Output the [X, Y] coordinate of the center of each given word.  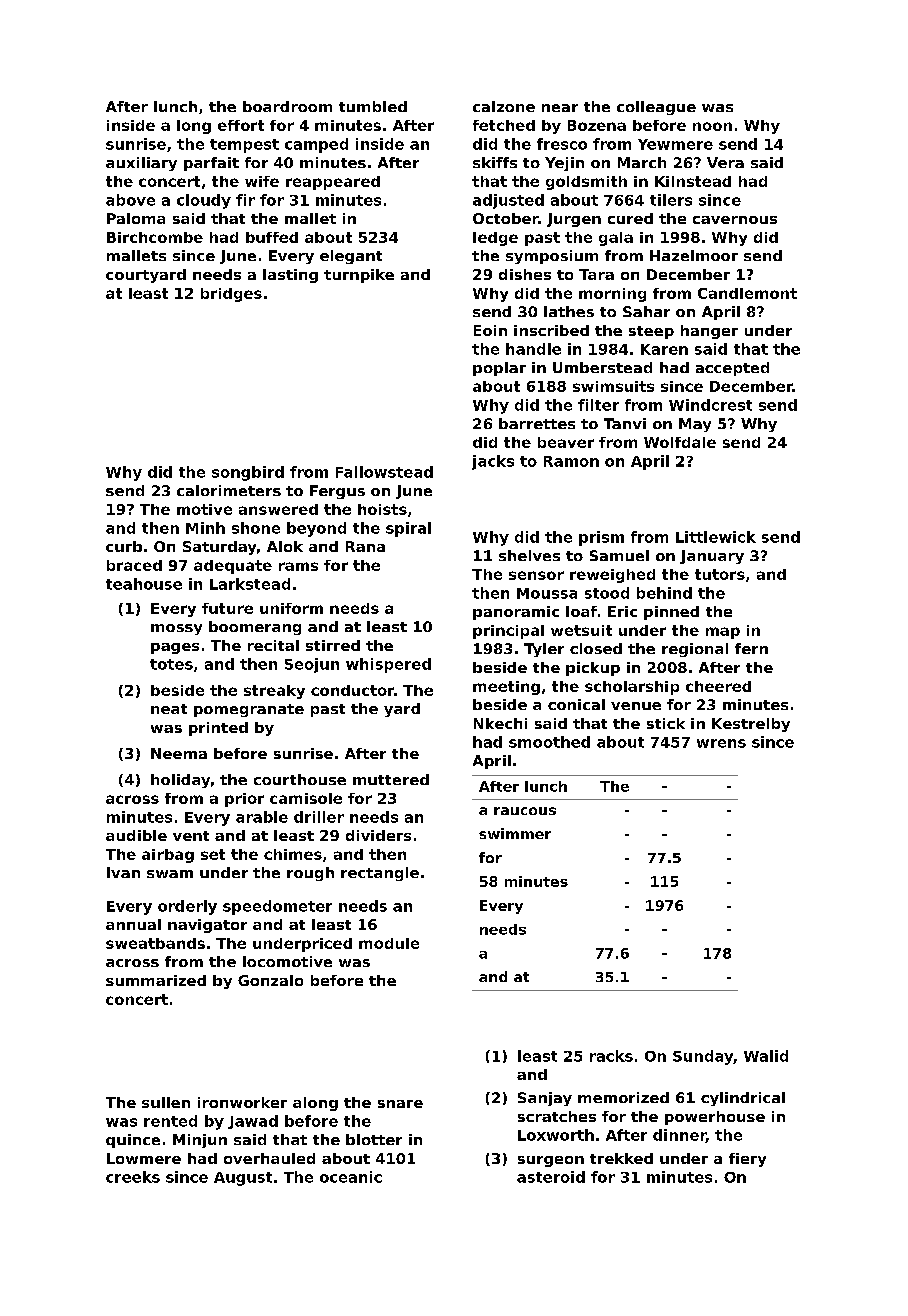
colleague [656, 108]
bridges [231, 295]
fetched [504, 125]
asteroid [551, 1177]
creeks [133, 1177]
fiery [747, 1160]
